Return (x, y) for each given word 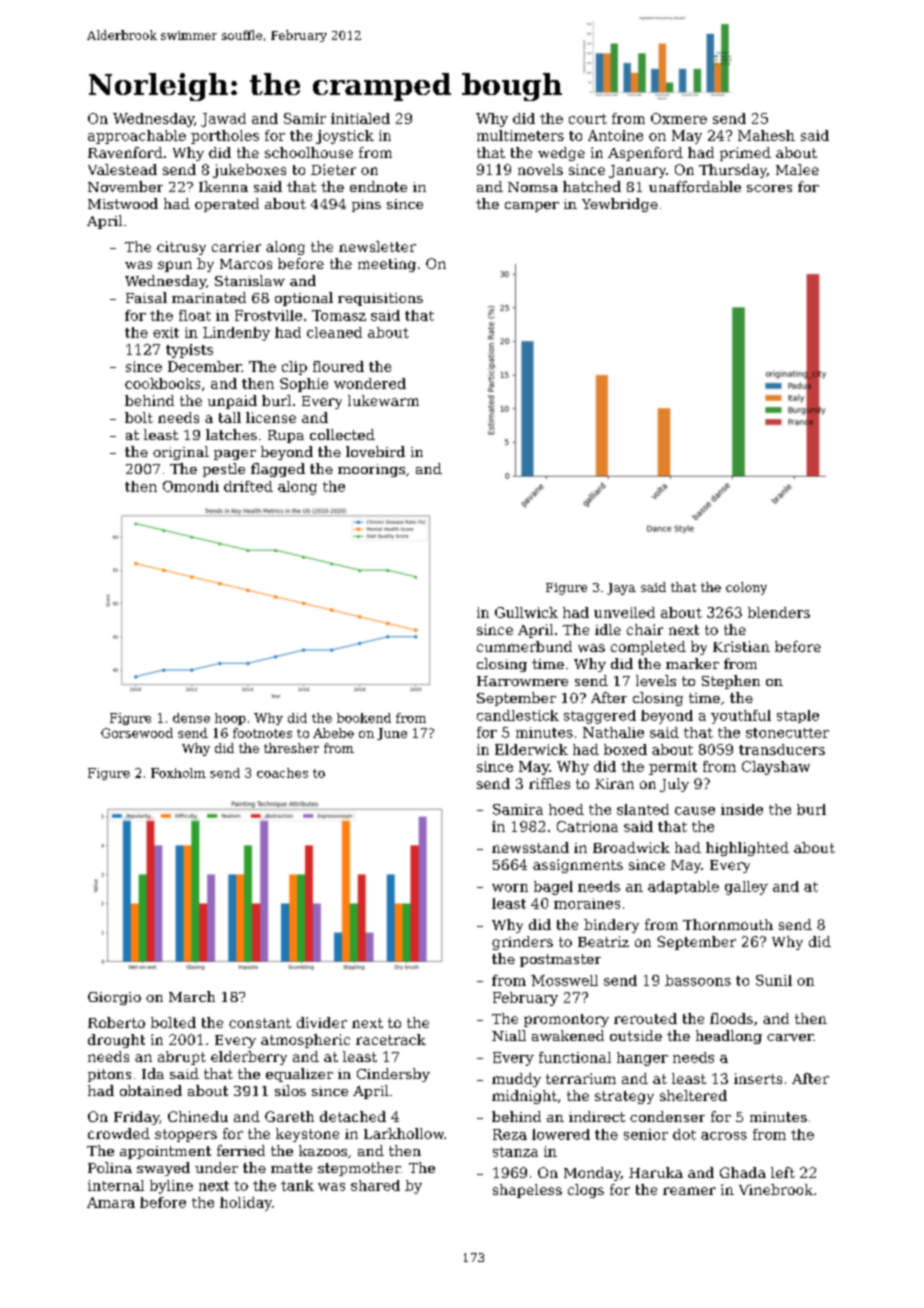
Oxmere (679, 118)
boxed (625, 749)
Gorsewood (137, 733)
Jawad (223, 120)
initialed (360, 118)
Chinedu (198, 1116)
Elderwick (531, 749)
